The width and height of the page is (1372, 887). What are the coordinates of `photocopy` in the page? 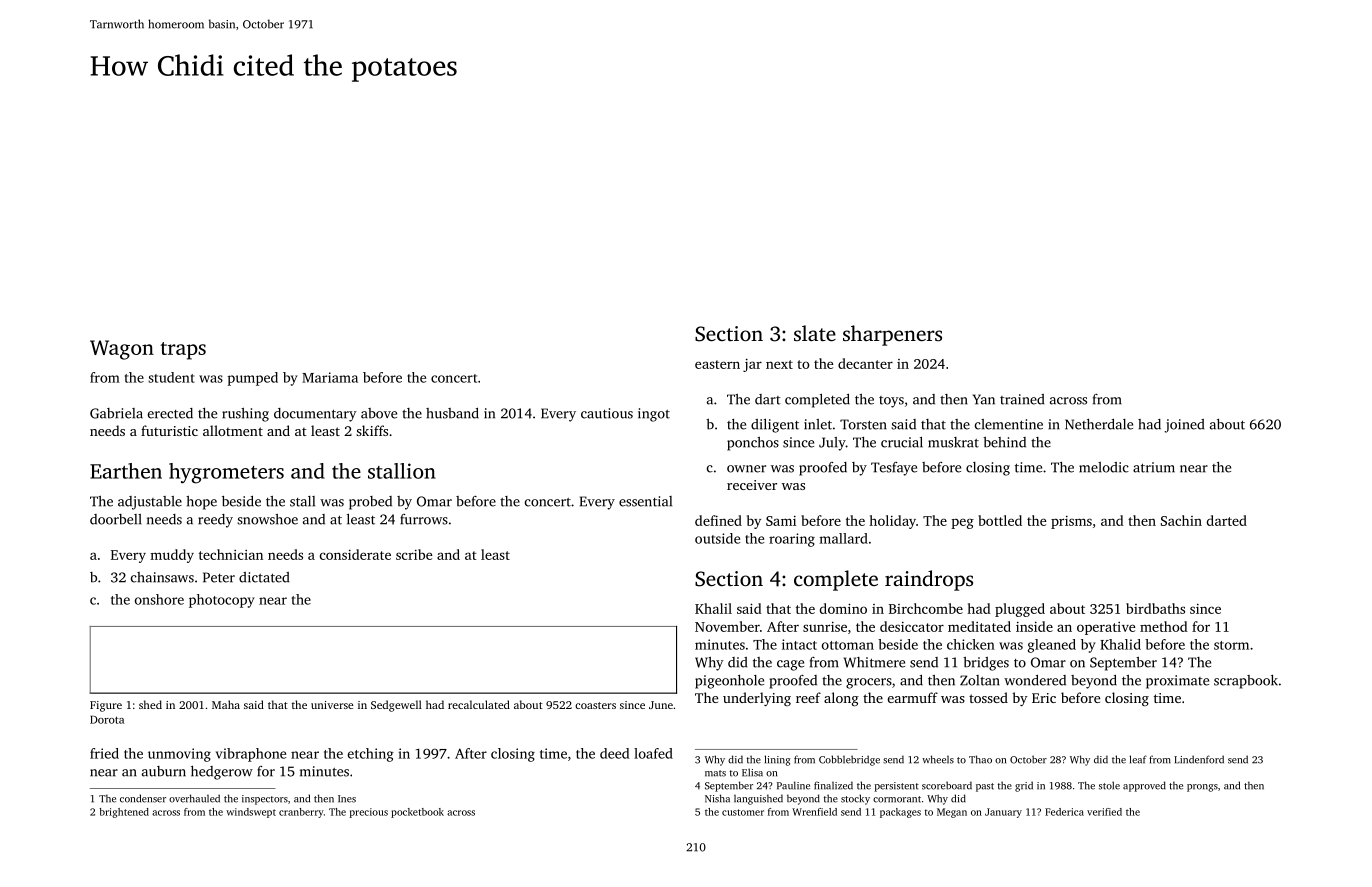 It's located at (222, 601).
